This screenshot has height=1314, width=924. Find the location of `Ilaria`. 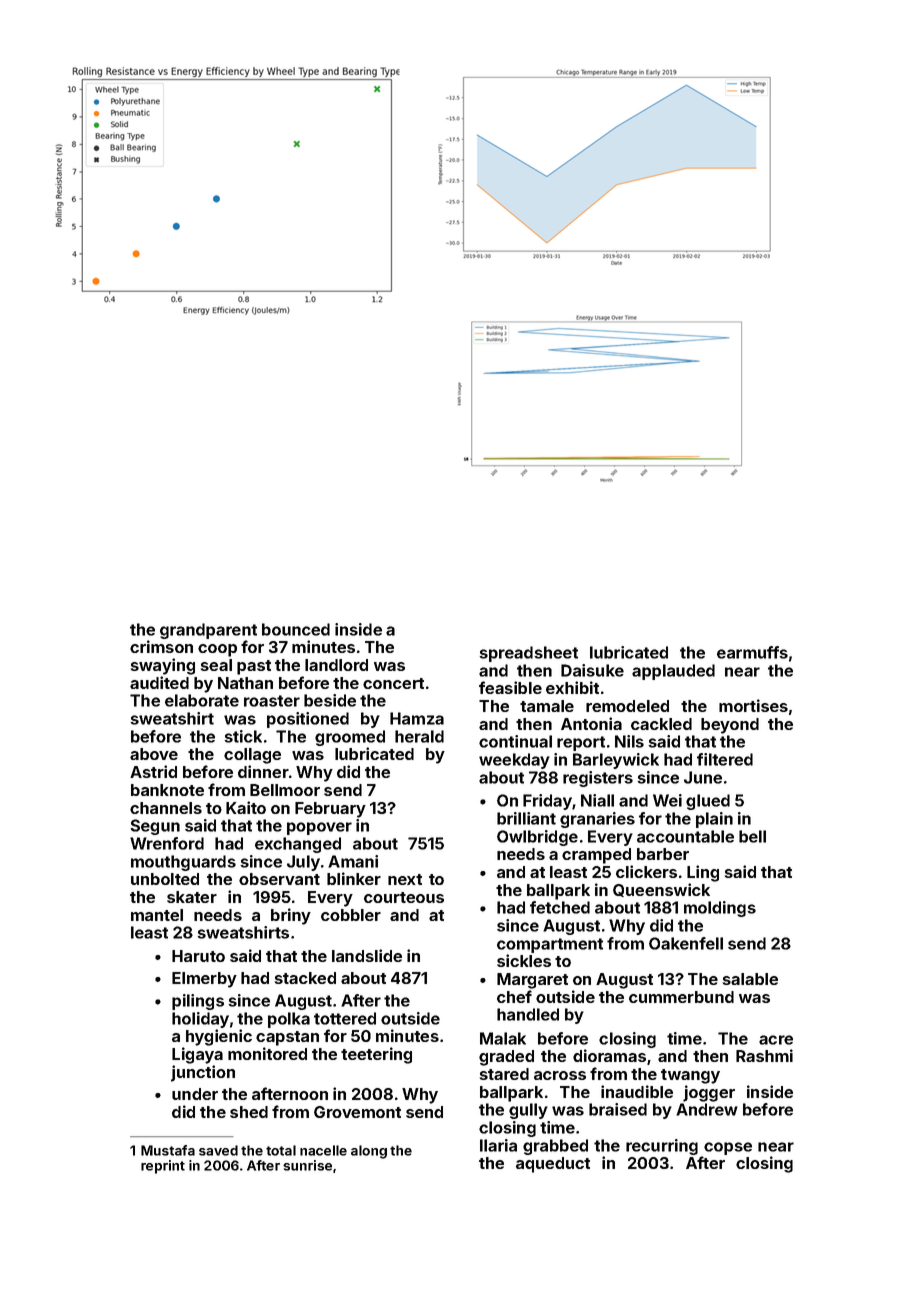

Ilaria is located at coordinates (498, 1145).
